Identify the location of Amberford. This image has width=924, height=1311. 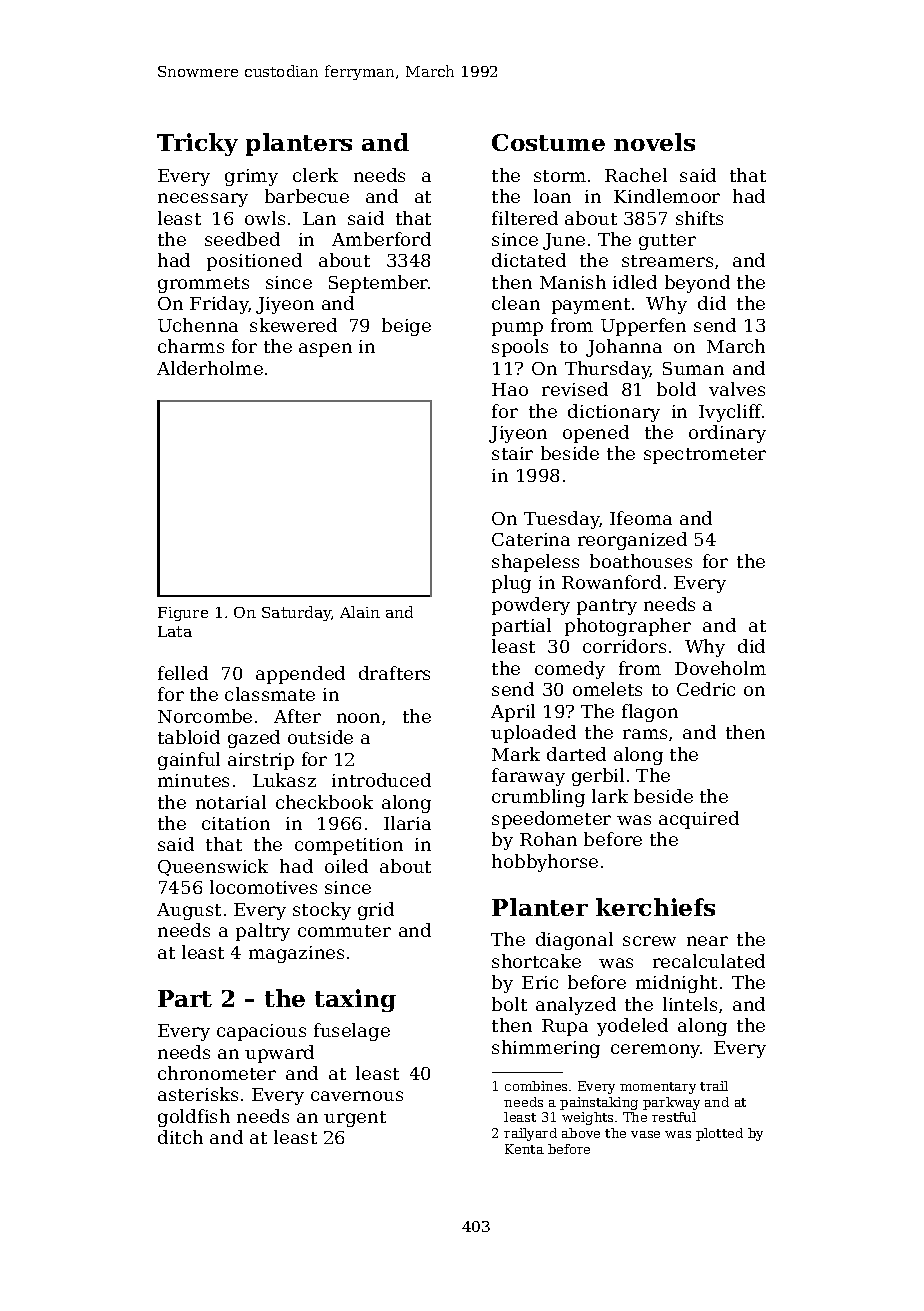
(381, 239).
